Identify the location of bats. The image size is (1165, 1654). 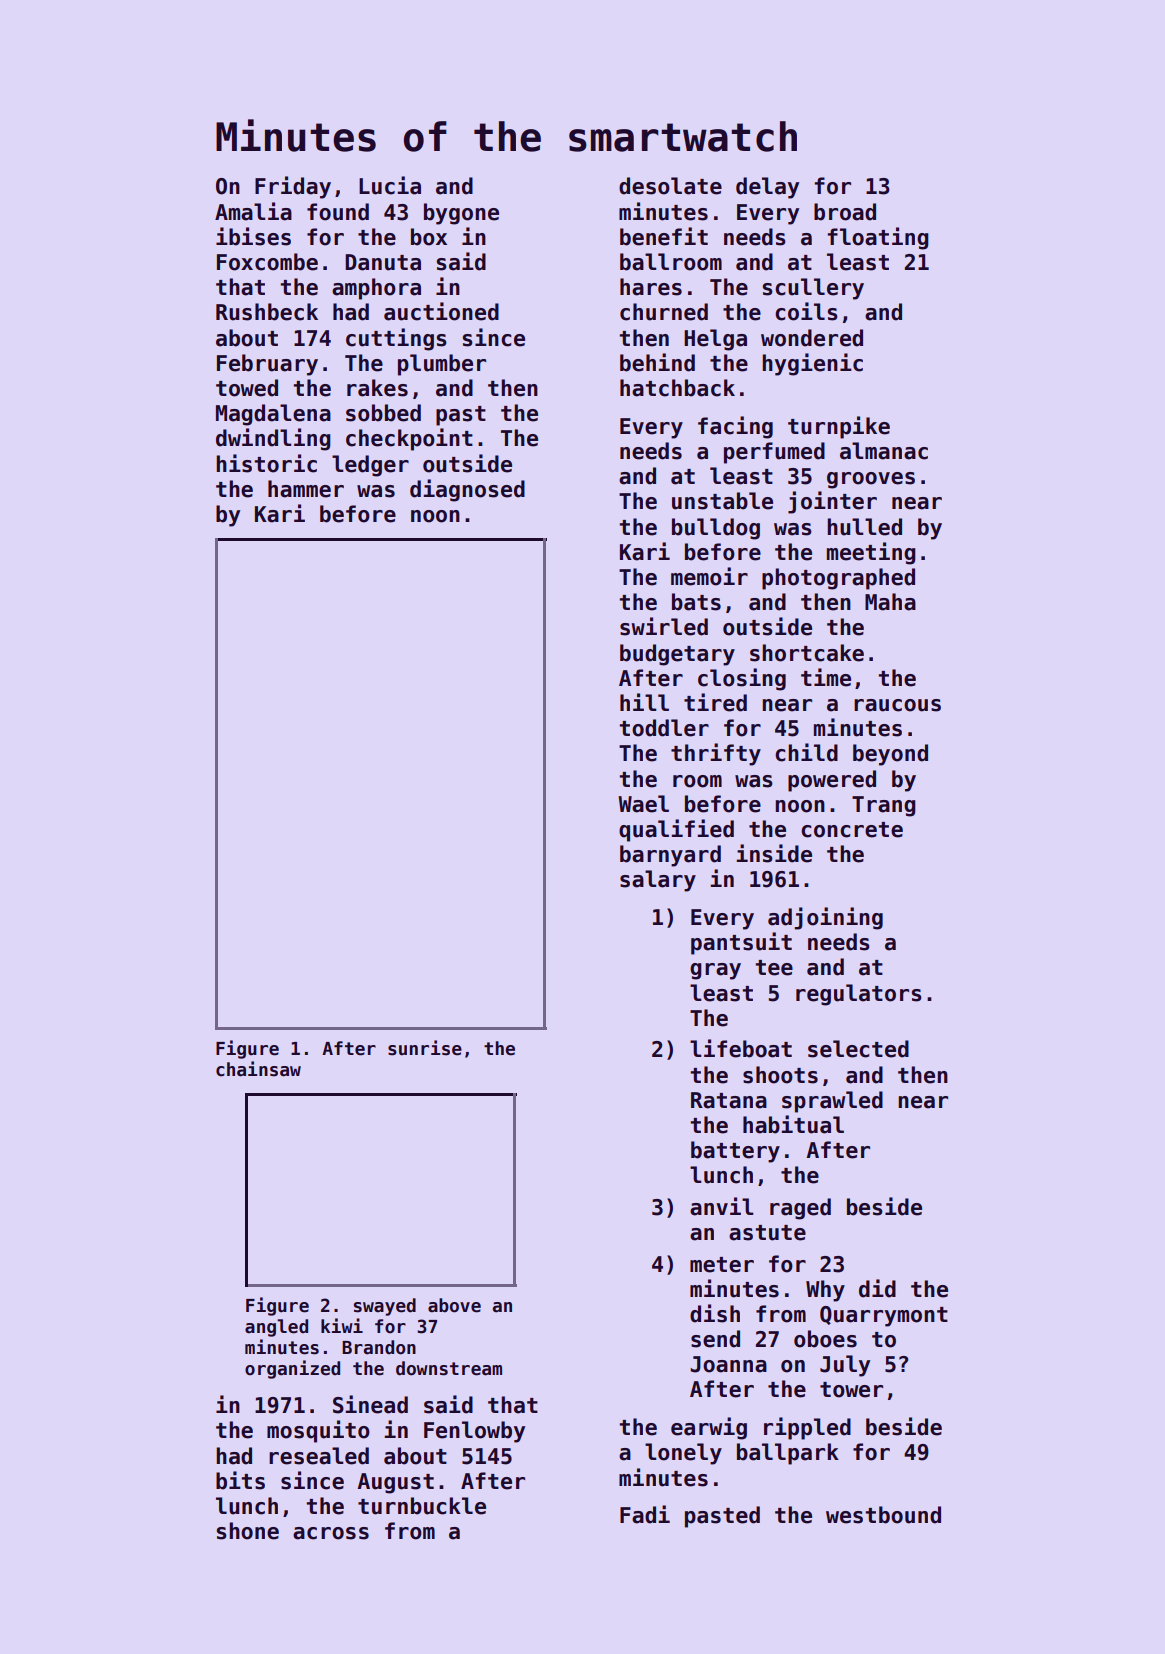
(696, 602).
